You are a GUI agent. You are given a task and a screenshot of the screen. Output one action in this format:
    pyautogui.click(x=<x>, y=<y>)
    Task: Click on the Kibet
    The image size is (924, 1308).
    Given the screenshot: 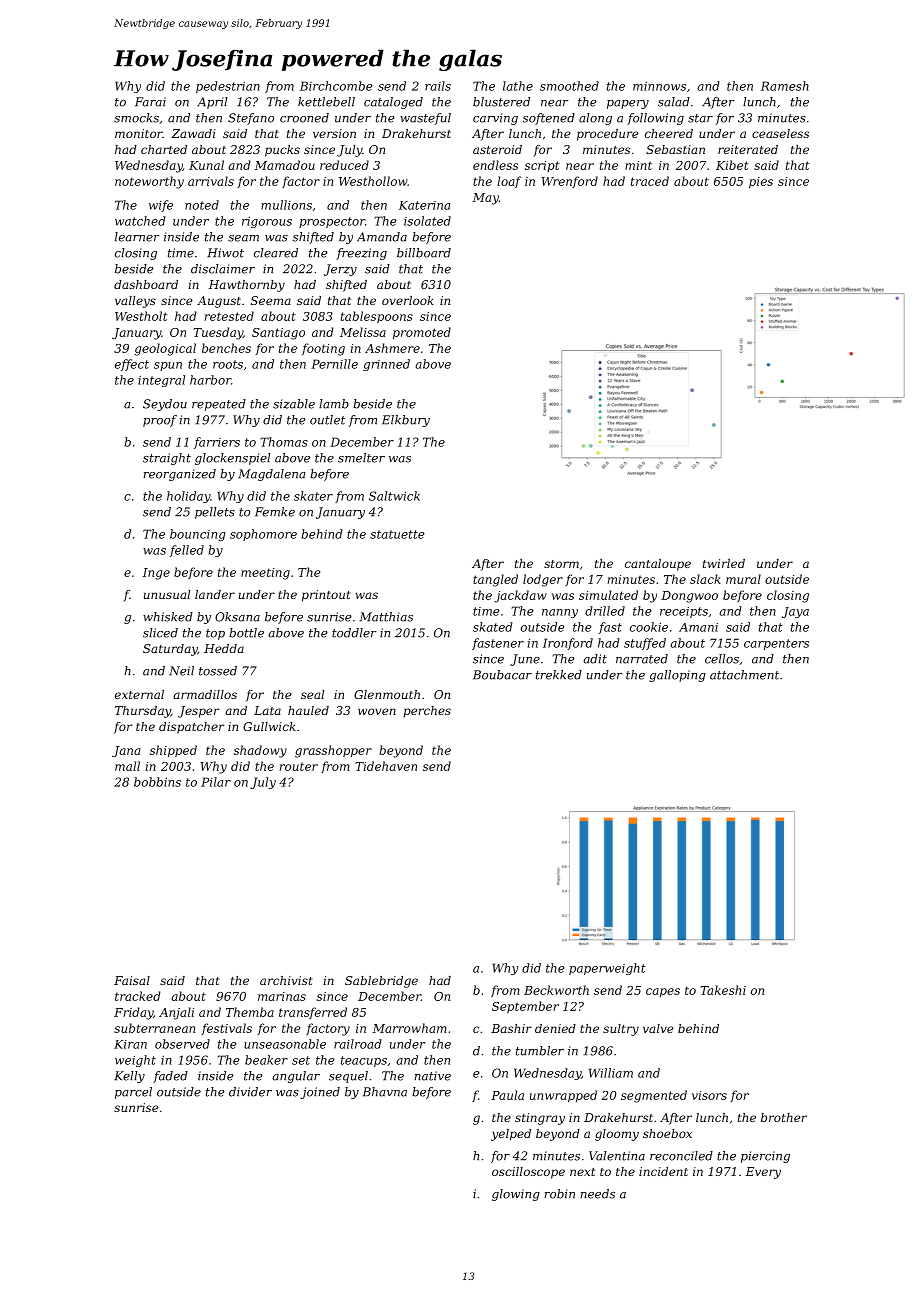 What is the action you would take?
    pyautogui.click(x=732, y=165)
